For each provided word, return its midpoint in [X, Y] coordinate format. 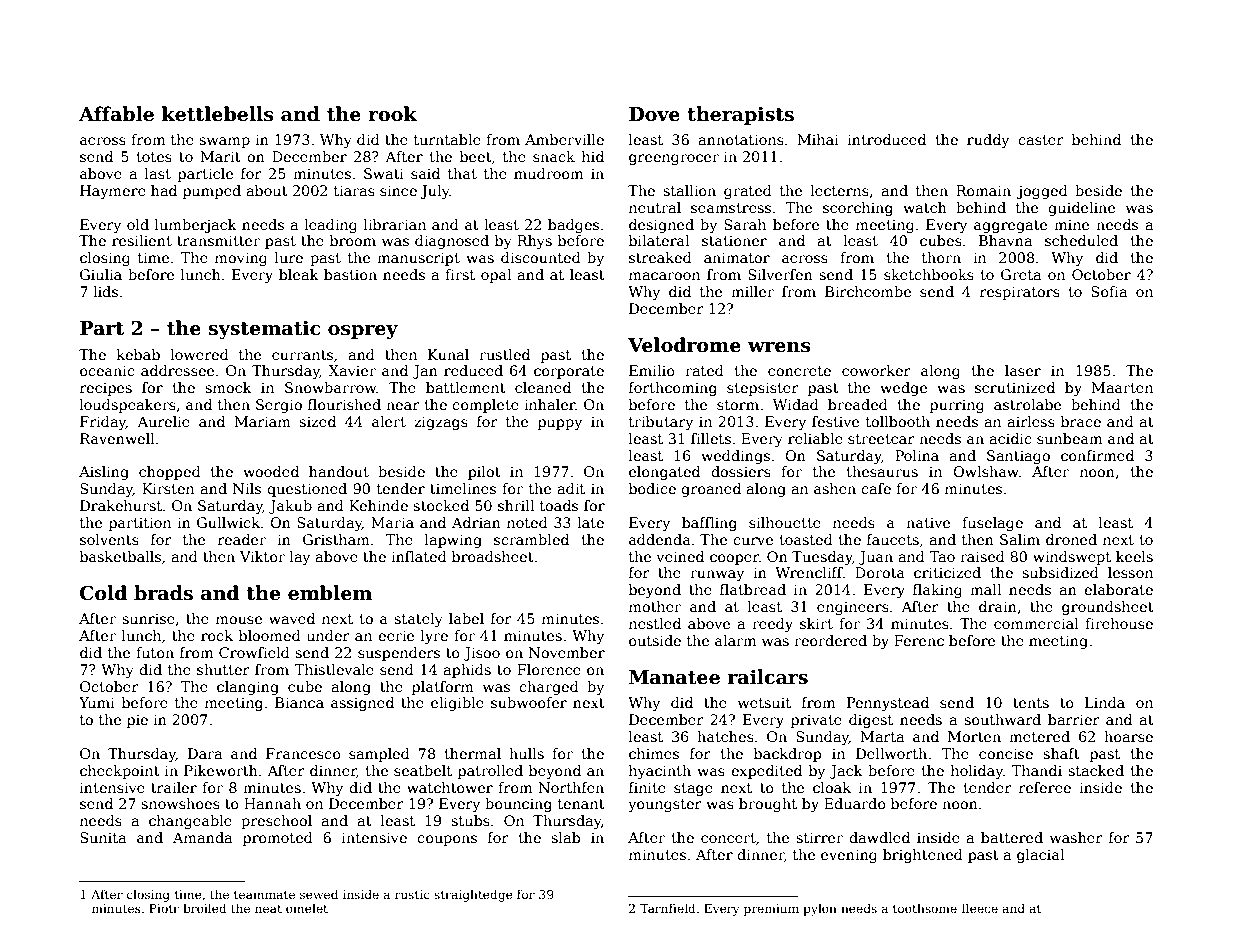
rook [392, 114]
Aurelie [163, 421]
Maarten [1122, 387]
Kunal [448, 354]
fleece [980, 908]
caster [1041, 140]
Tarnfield [668, 908]
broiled [205, 908]
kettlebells [218, 114]
